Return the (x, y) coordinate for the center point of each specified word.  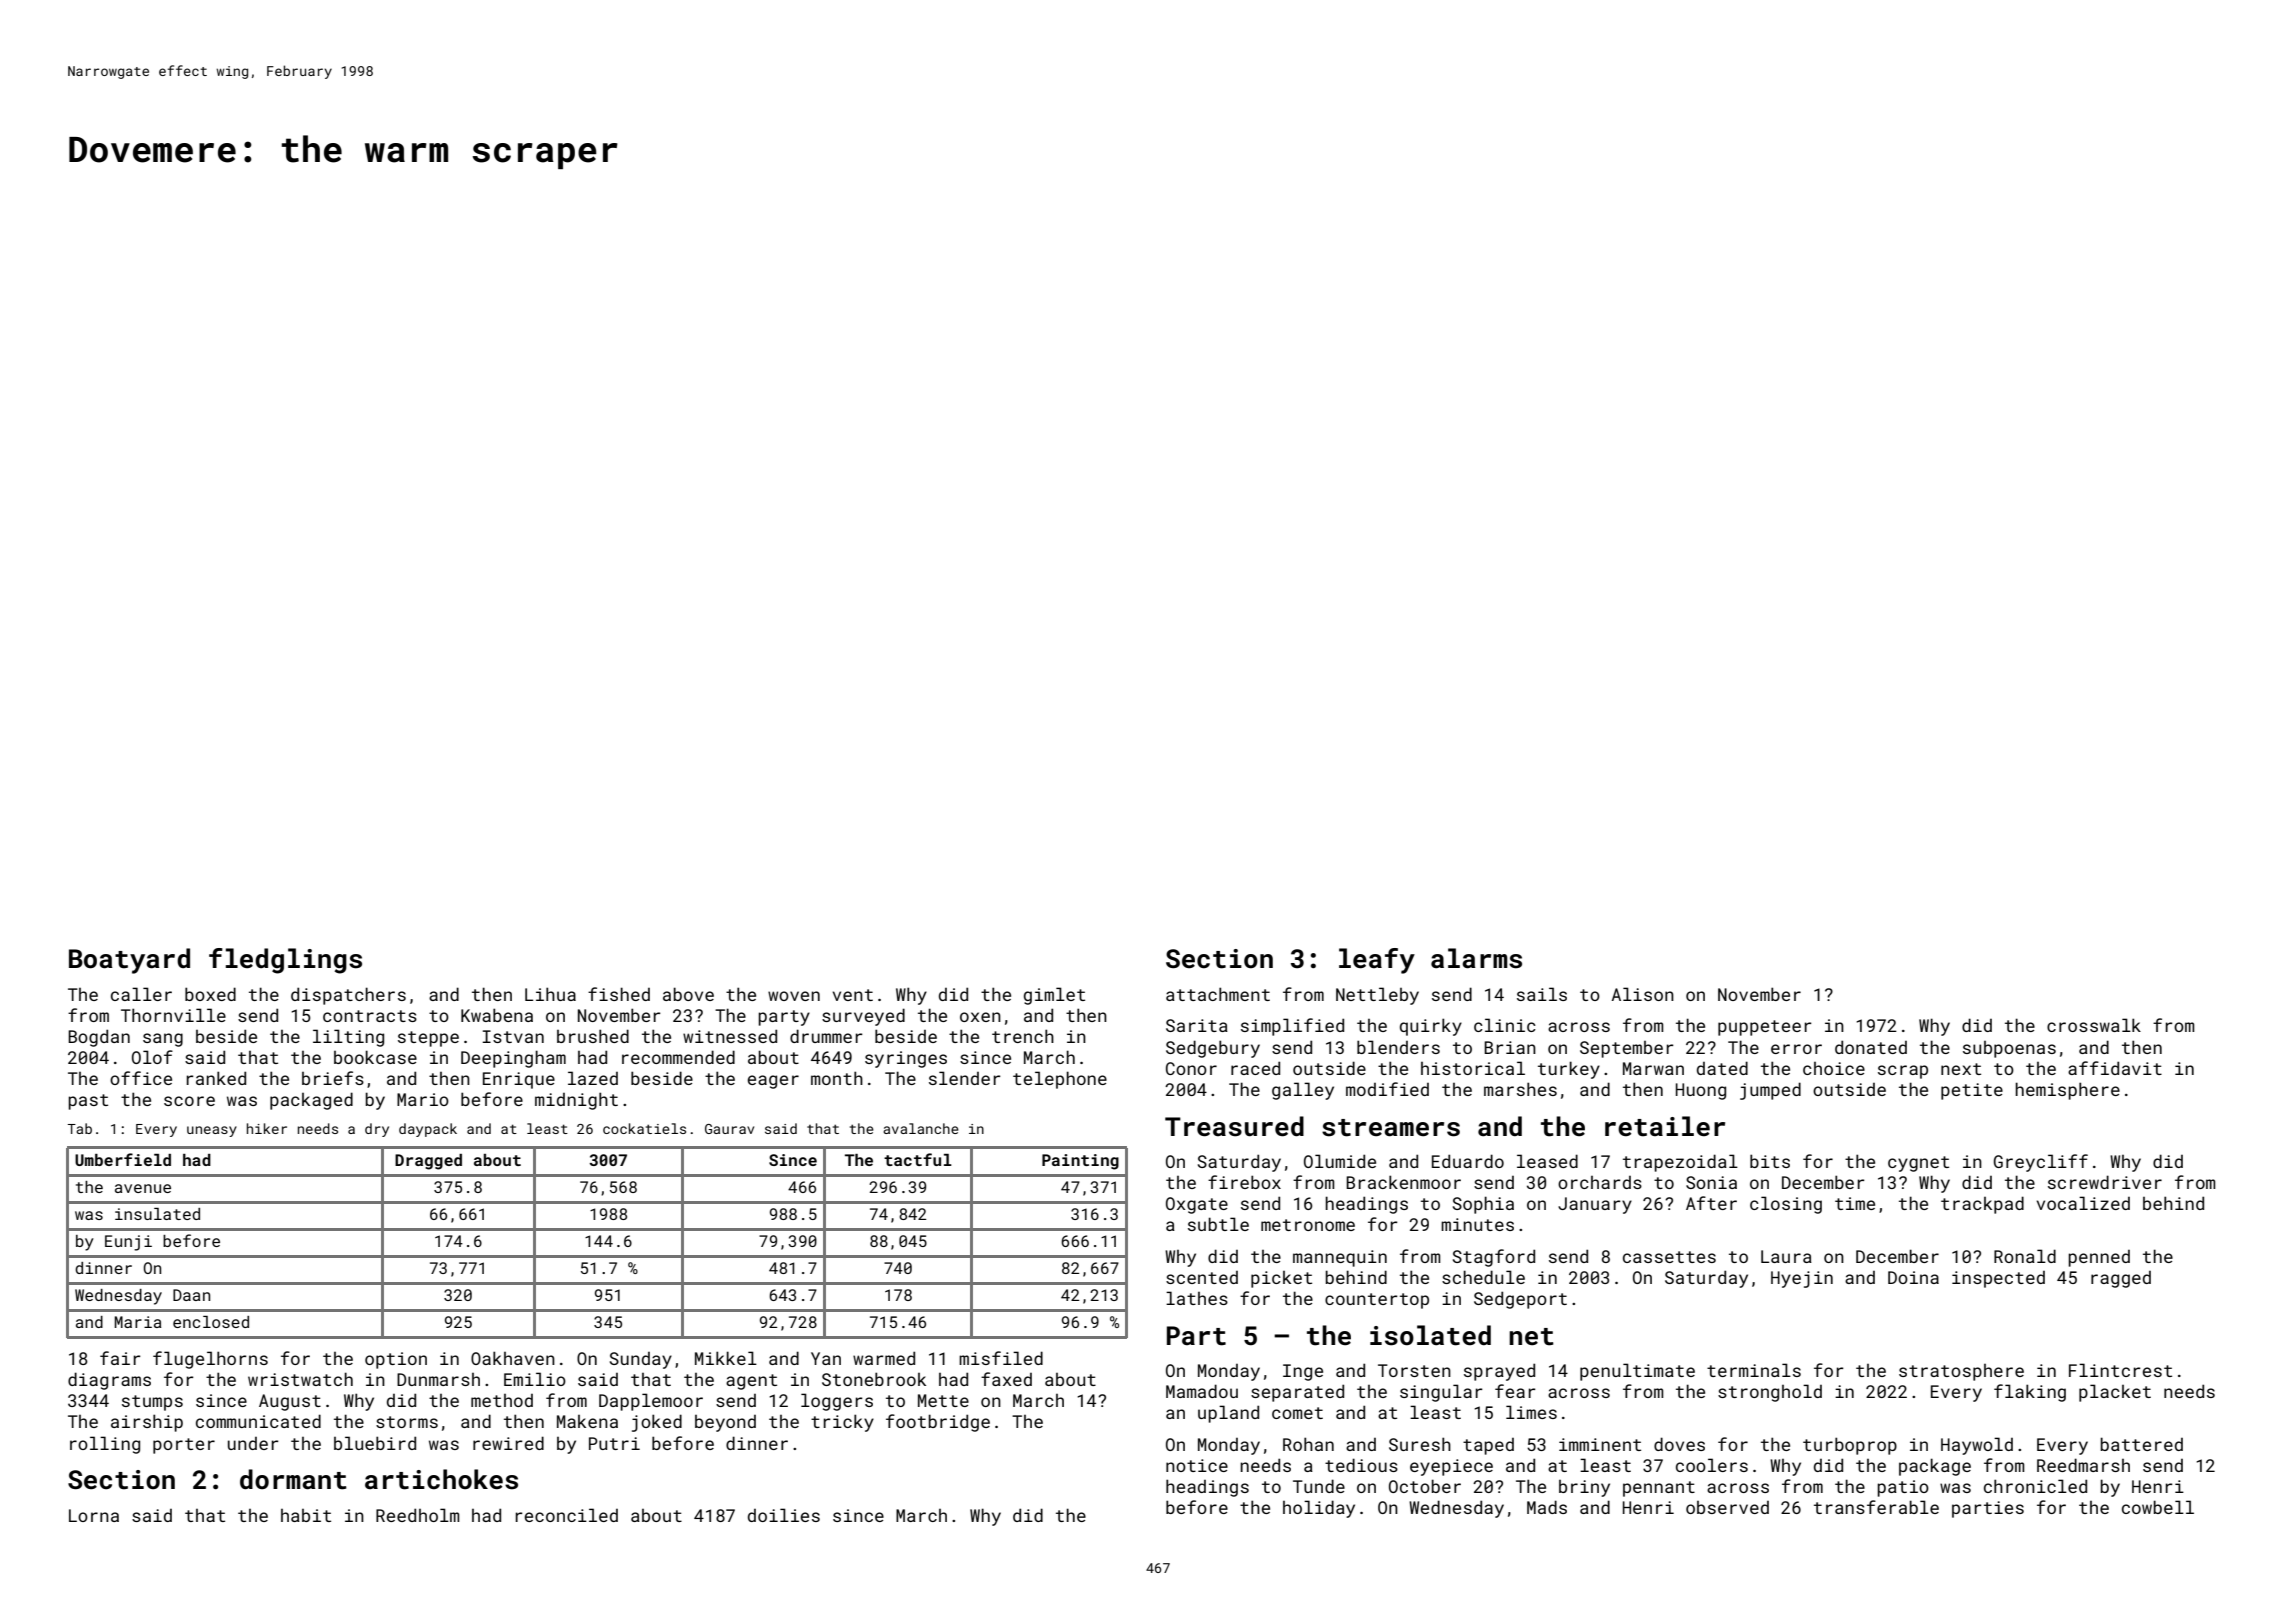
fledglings (285, 961)
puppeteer (1765, 1028)
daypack (428, 1130)
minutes (1477, 1224)
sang (163, 1040)
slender (965, 1078)
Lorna (94, 1515)
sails (1542, 994)
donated (1871, 1047)
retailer (1665, 1126)
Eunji (128, 1243)
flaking (2030, 1393)
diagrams (109, 1381)
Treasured (1234, 1126)
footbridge (938, 1423)
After (1711, 1203)
